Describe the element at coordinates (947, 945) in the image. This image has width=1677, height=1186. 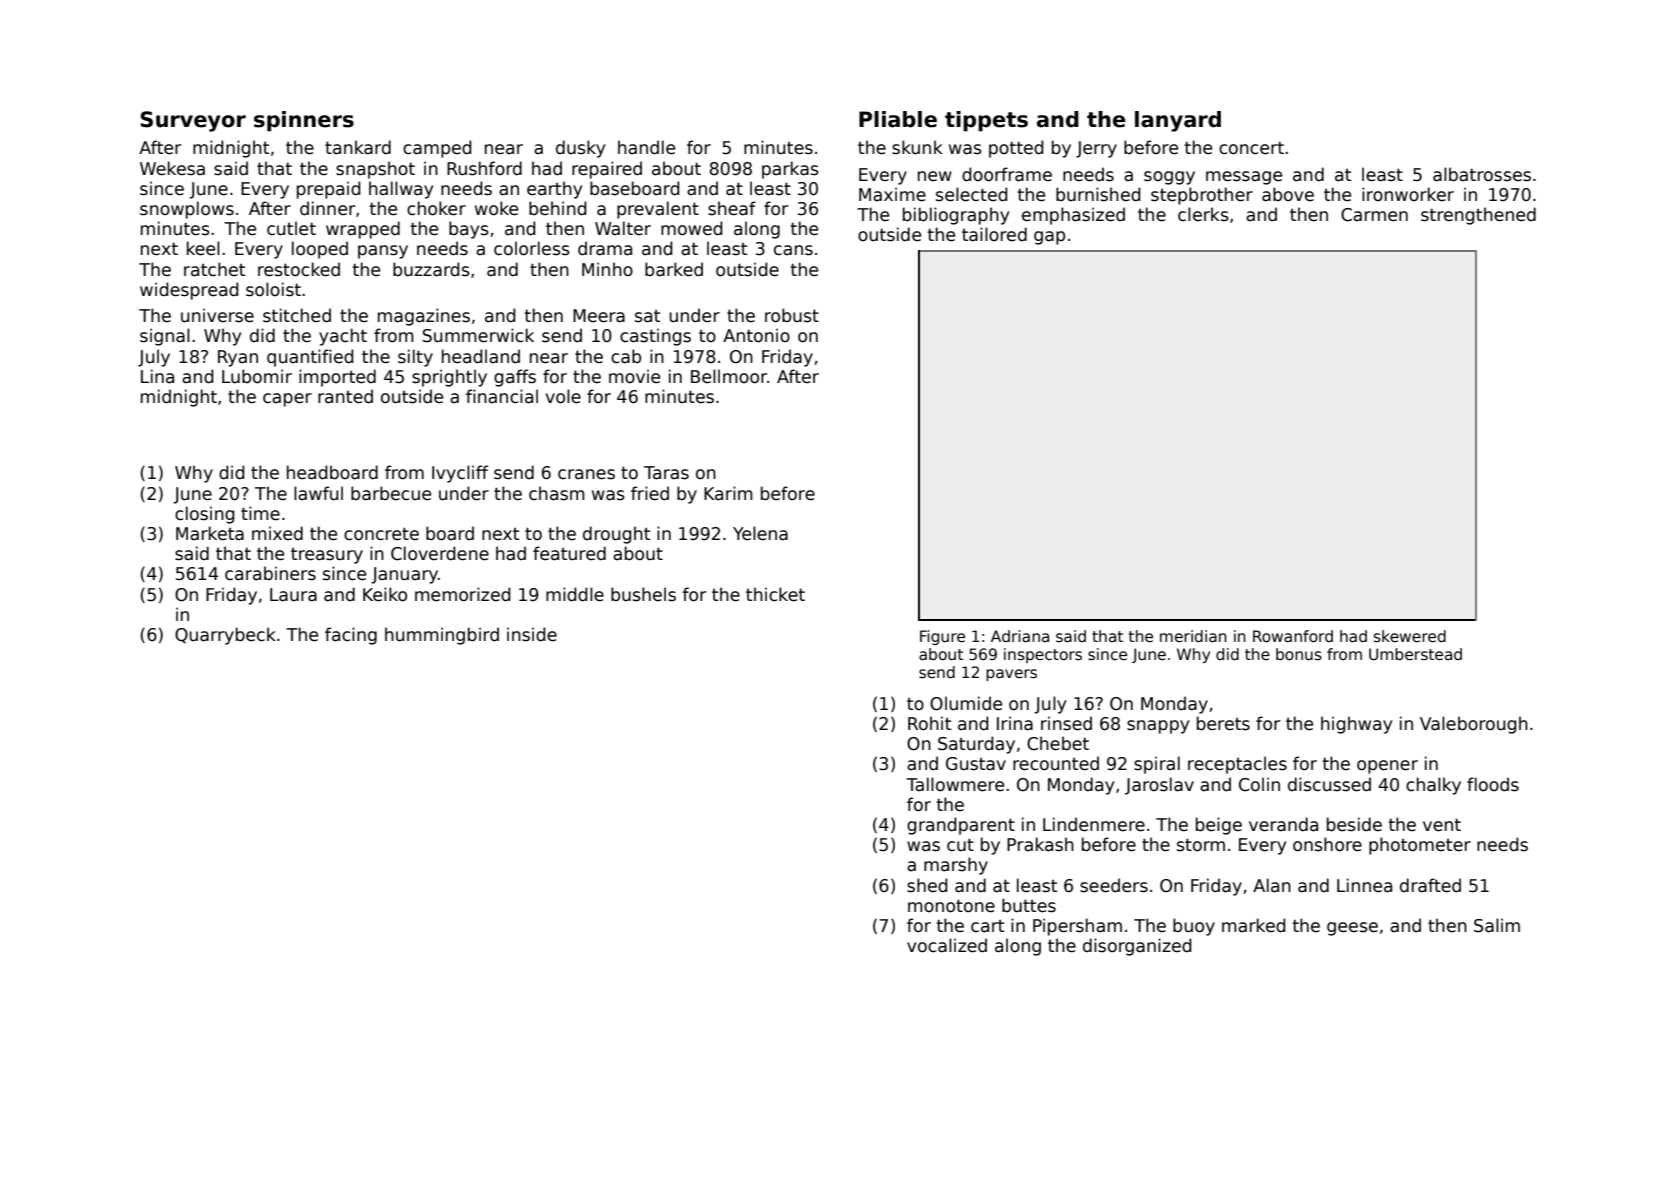
I see `vocalized` at that location.
